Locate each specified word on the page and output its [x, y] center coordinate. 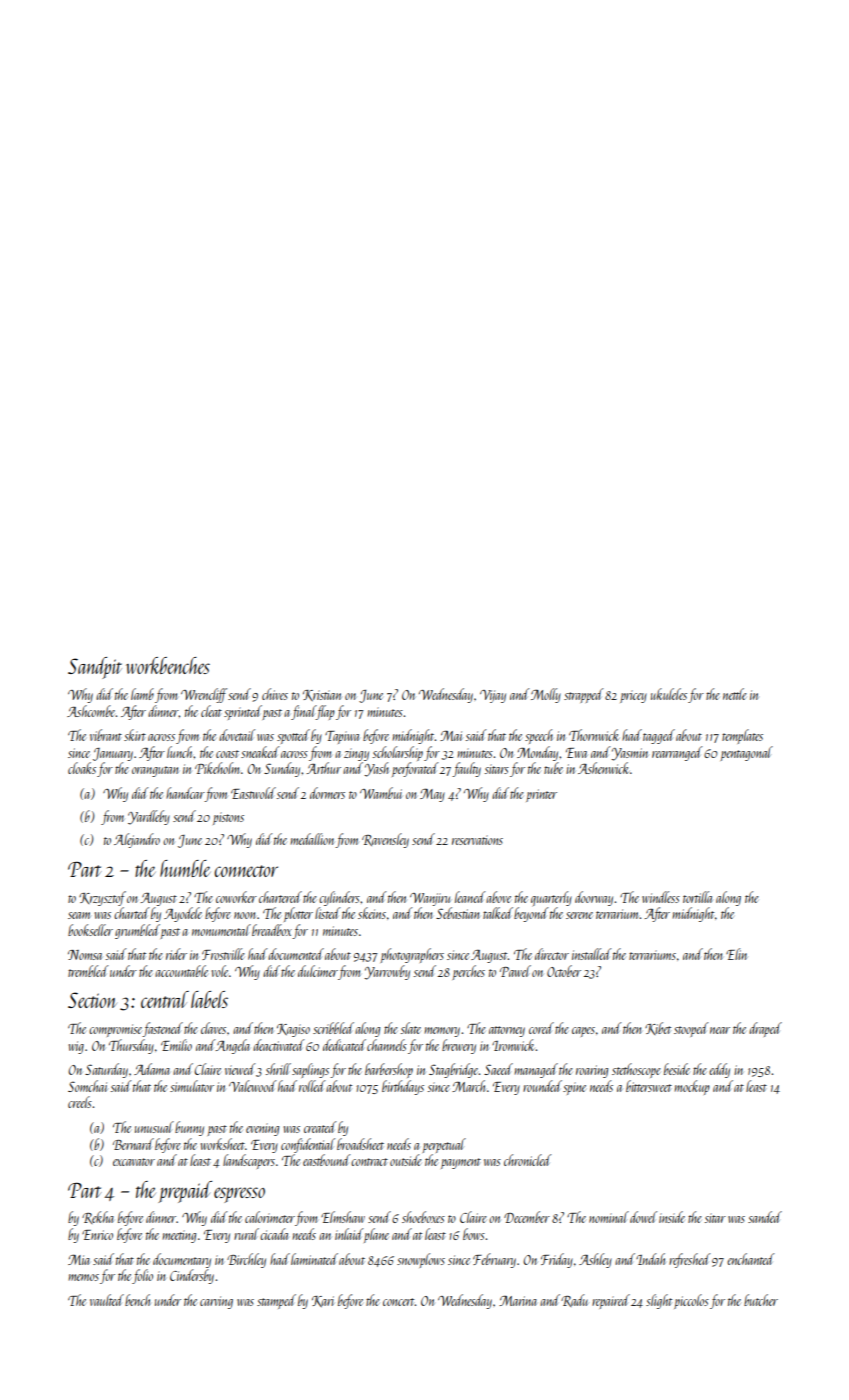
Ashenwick [603, 768]
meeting [179, 1236]
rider [176, 954]
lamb [142, 694]
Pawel [515, 971]
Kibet [658, 1028]
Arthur [323, 768]
